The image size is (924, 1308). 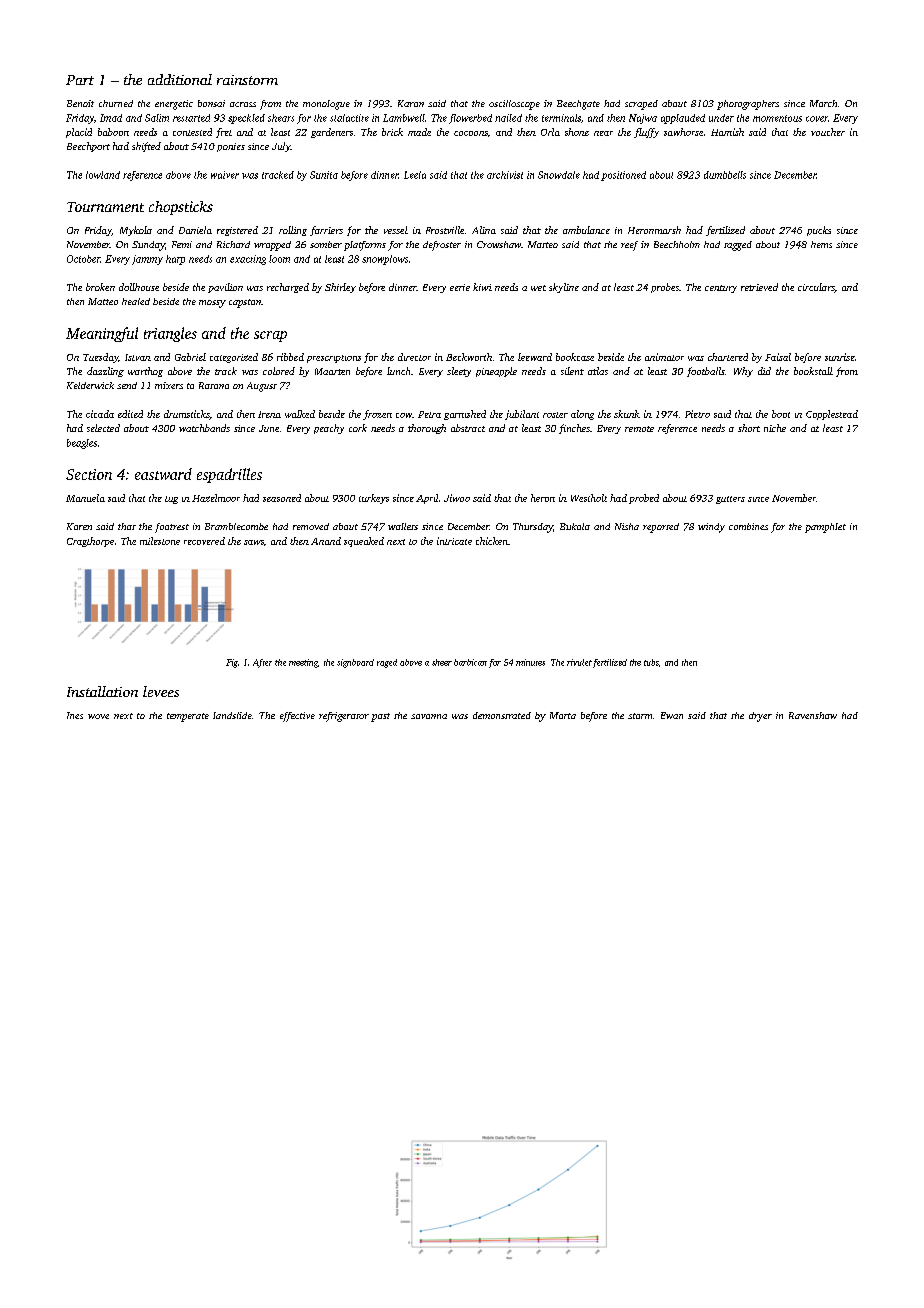 What do you see at coordinates (204, 428) in the document?
I see `watchbands` at bounding box center [204, 428].
